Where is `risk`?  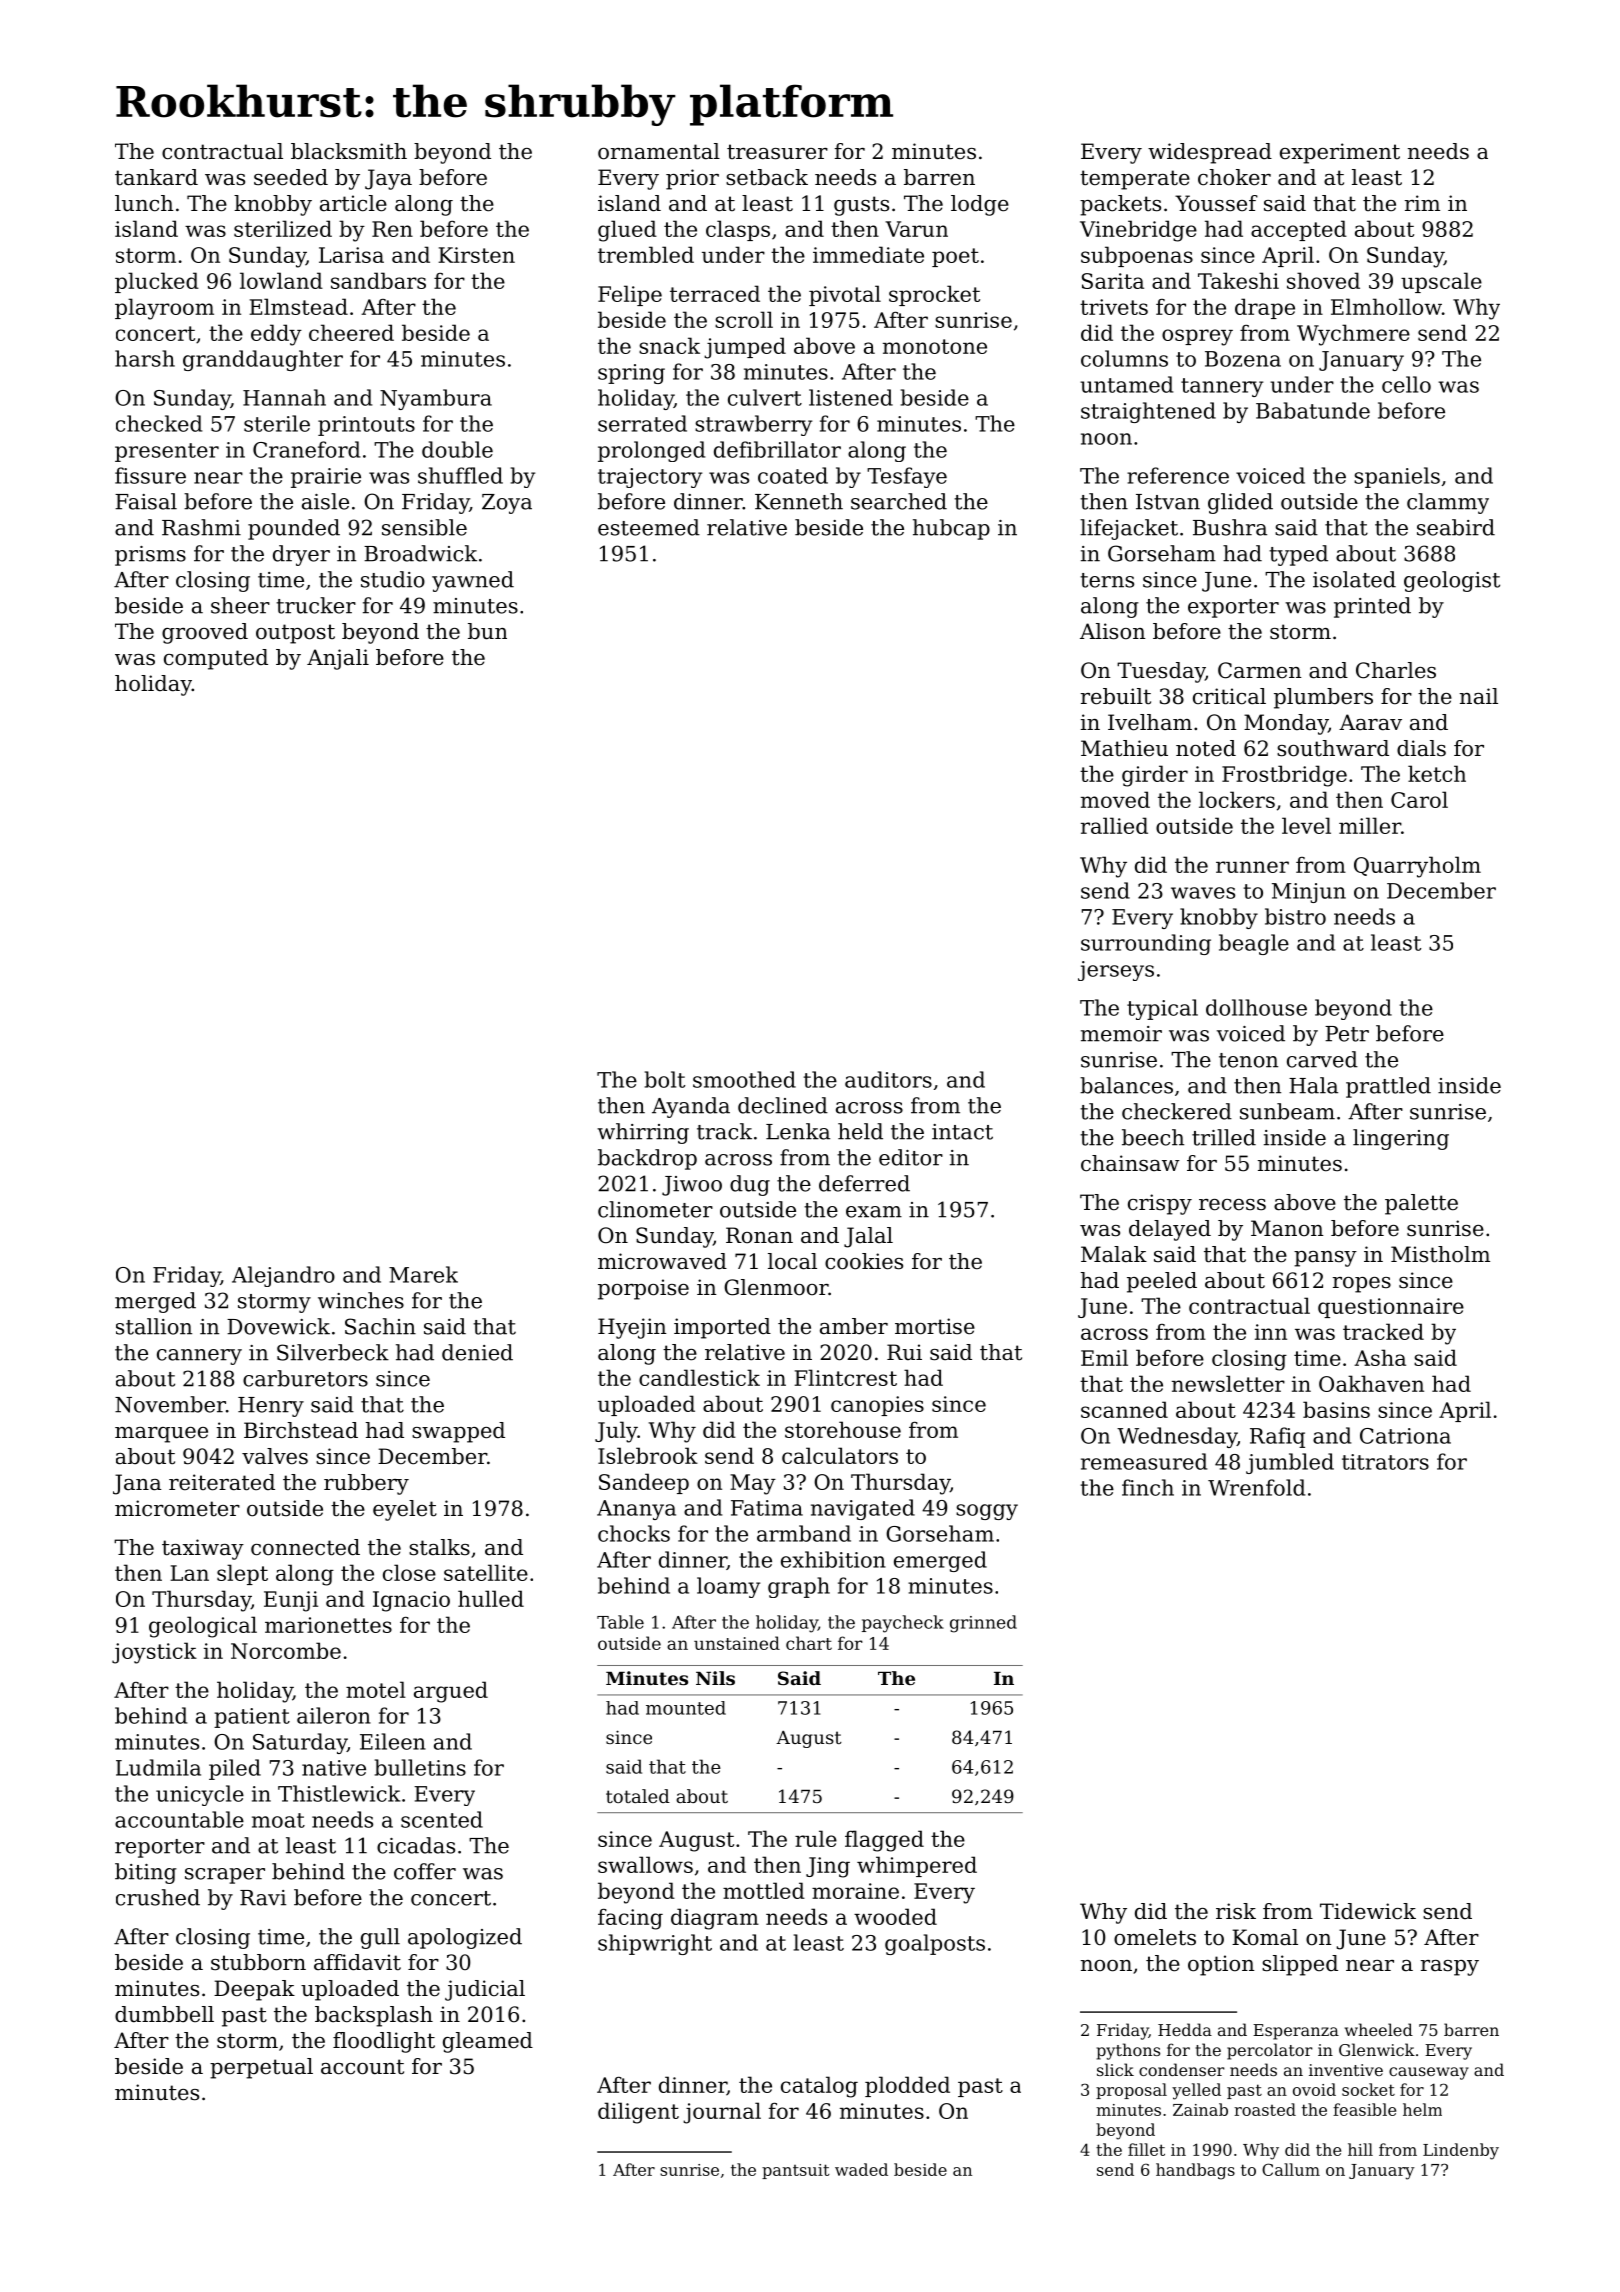
risk is located at coordinates (1236, 1911).
